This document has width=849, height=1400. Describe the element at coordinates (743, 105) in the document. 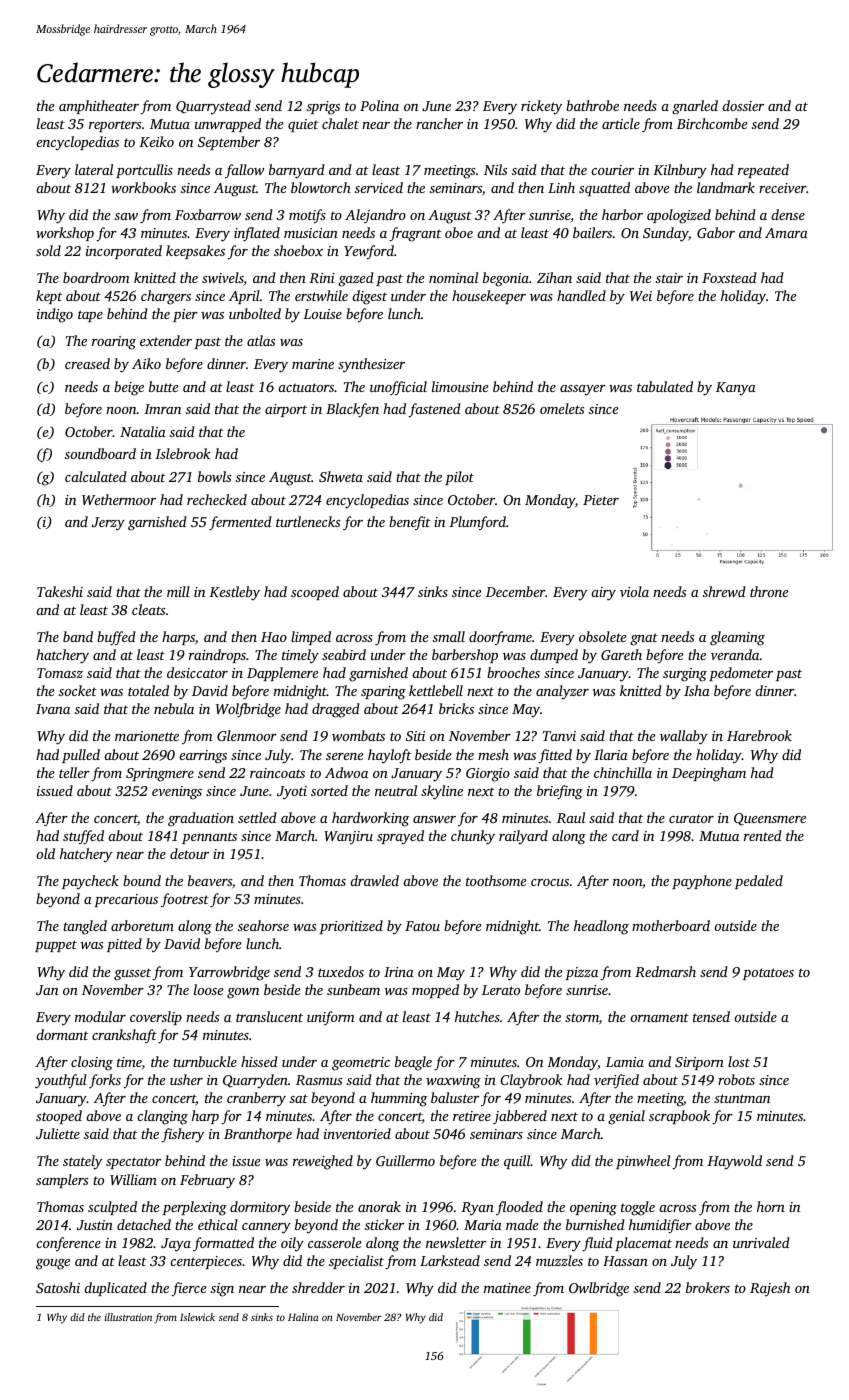

I see `dossier` at that location.
